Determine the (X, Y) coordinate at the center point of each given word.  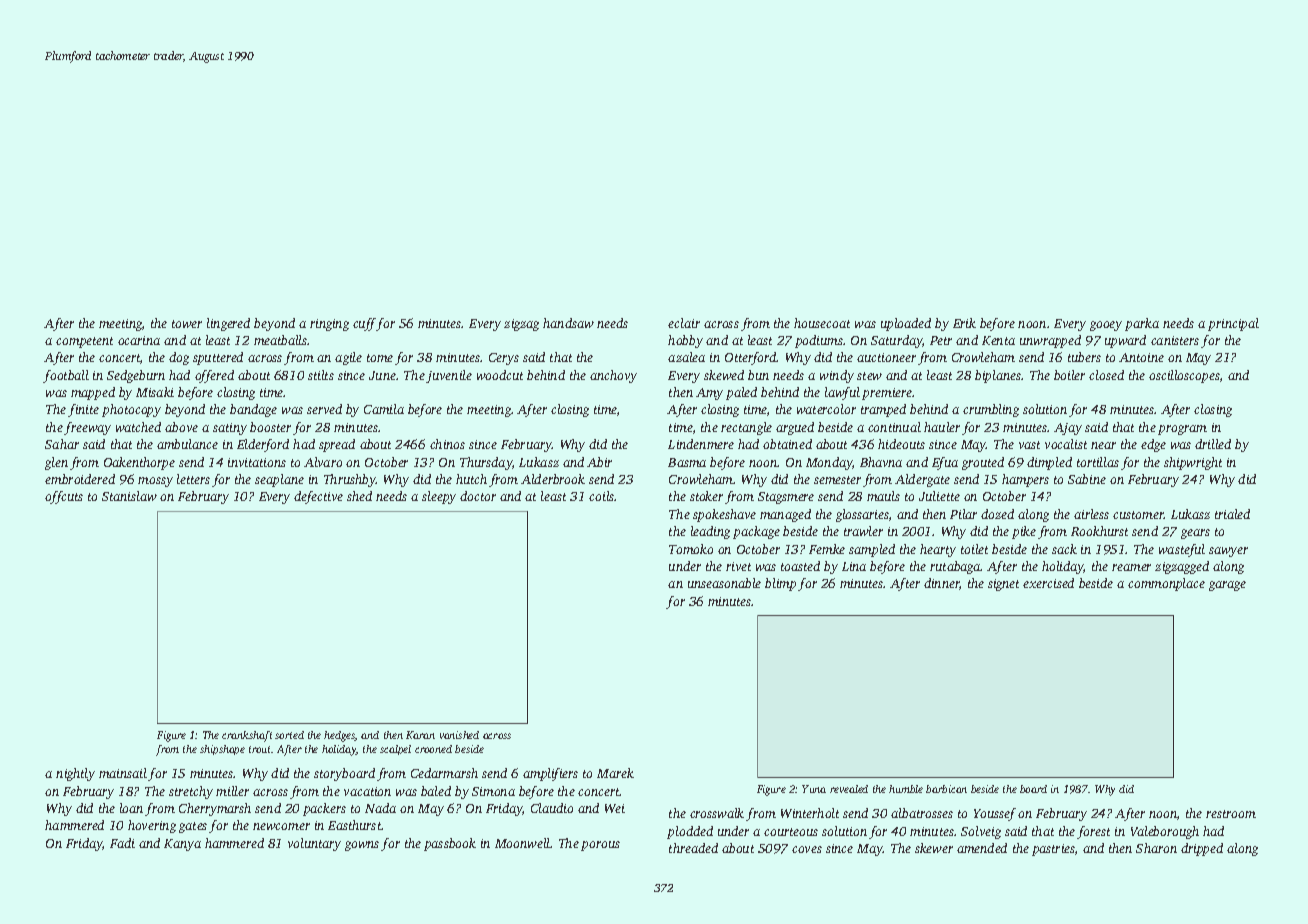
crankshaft (247, 736)
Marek (615, 773)
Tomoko (691, 549)
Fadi (122, 843)
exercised (1048, 583)
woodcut (500, 375)
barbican (946, 789)
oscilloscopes (1184, 376)
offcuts (64, 497)
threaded (693, 848)
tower (187, 324)
